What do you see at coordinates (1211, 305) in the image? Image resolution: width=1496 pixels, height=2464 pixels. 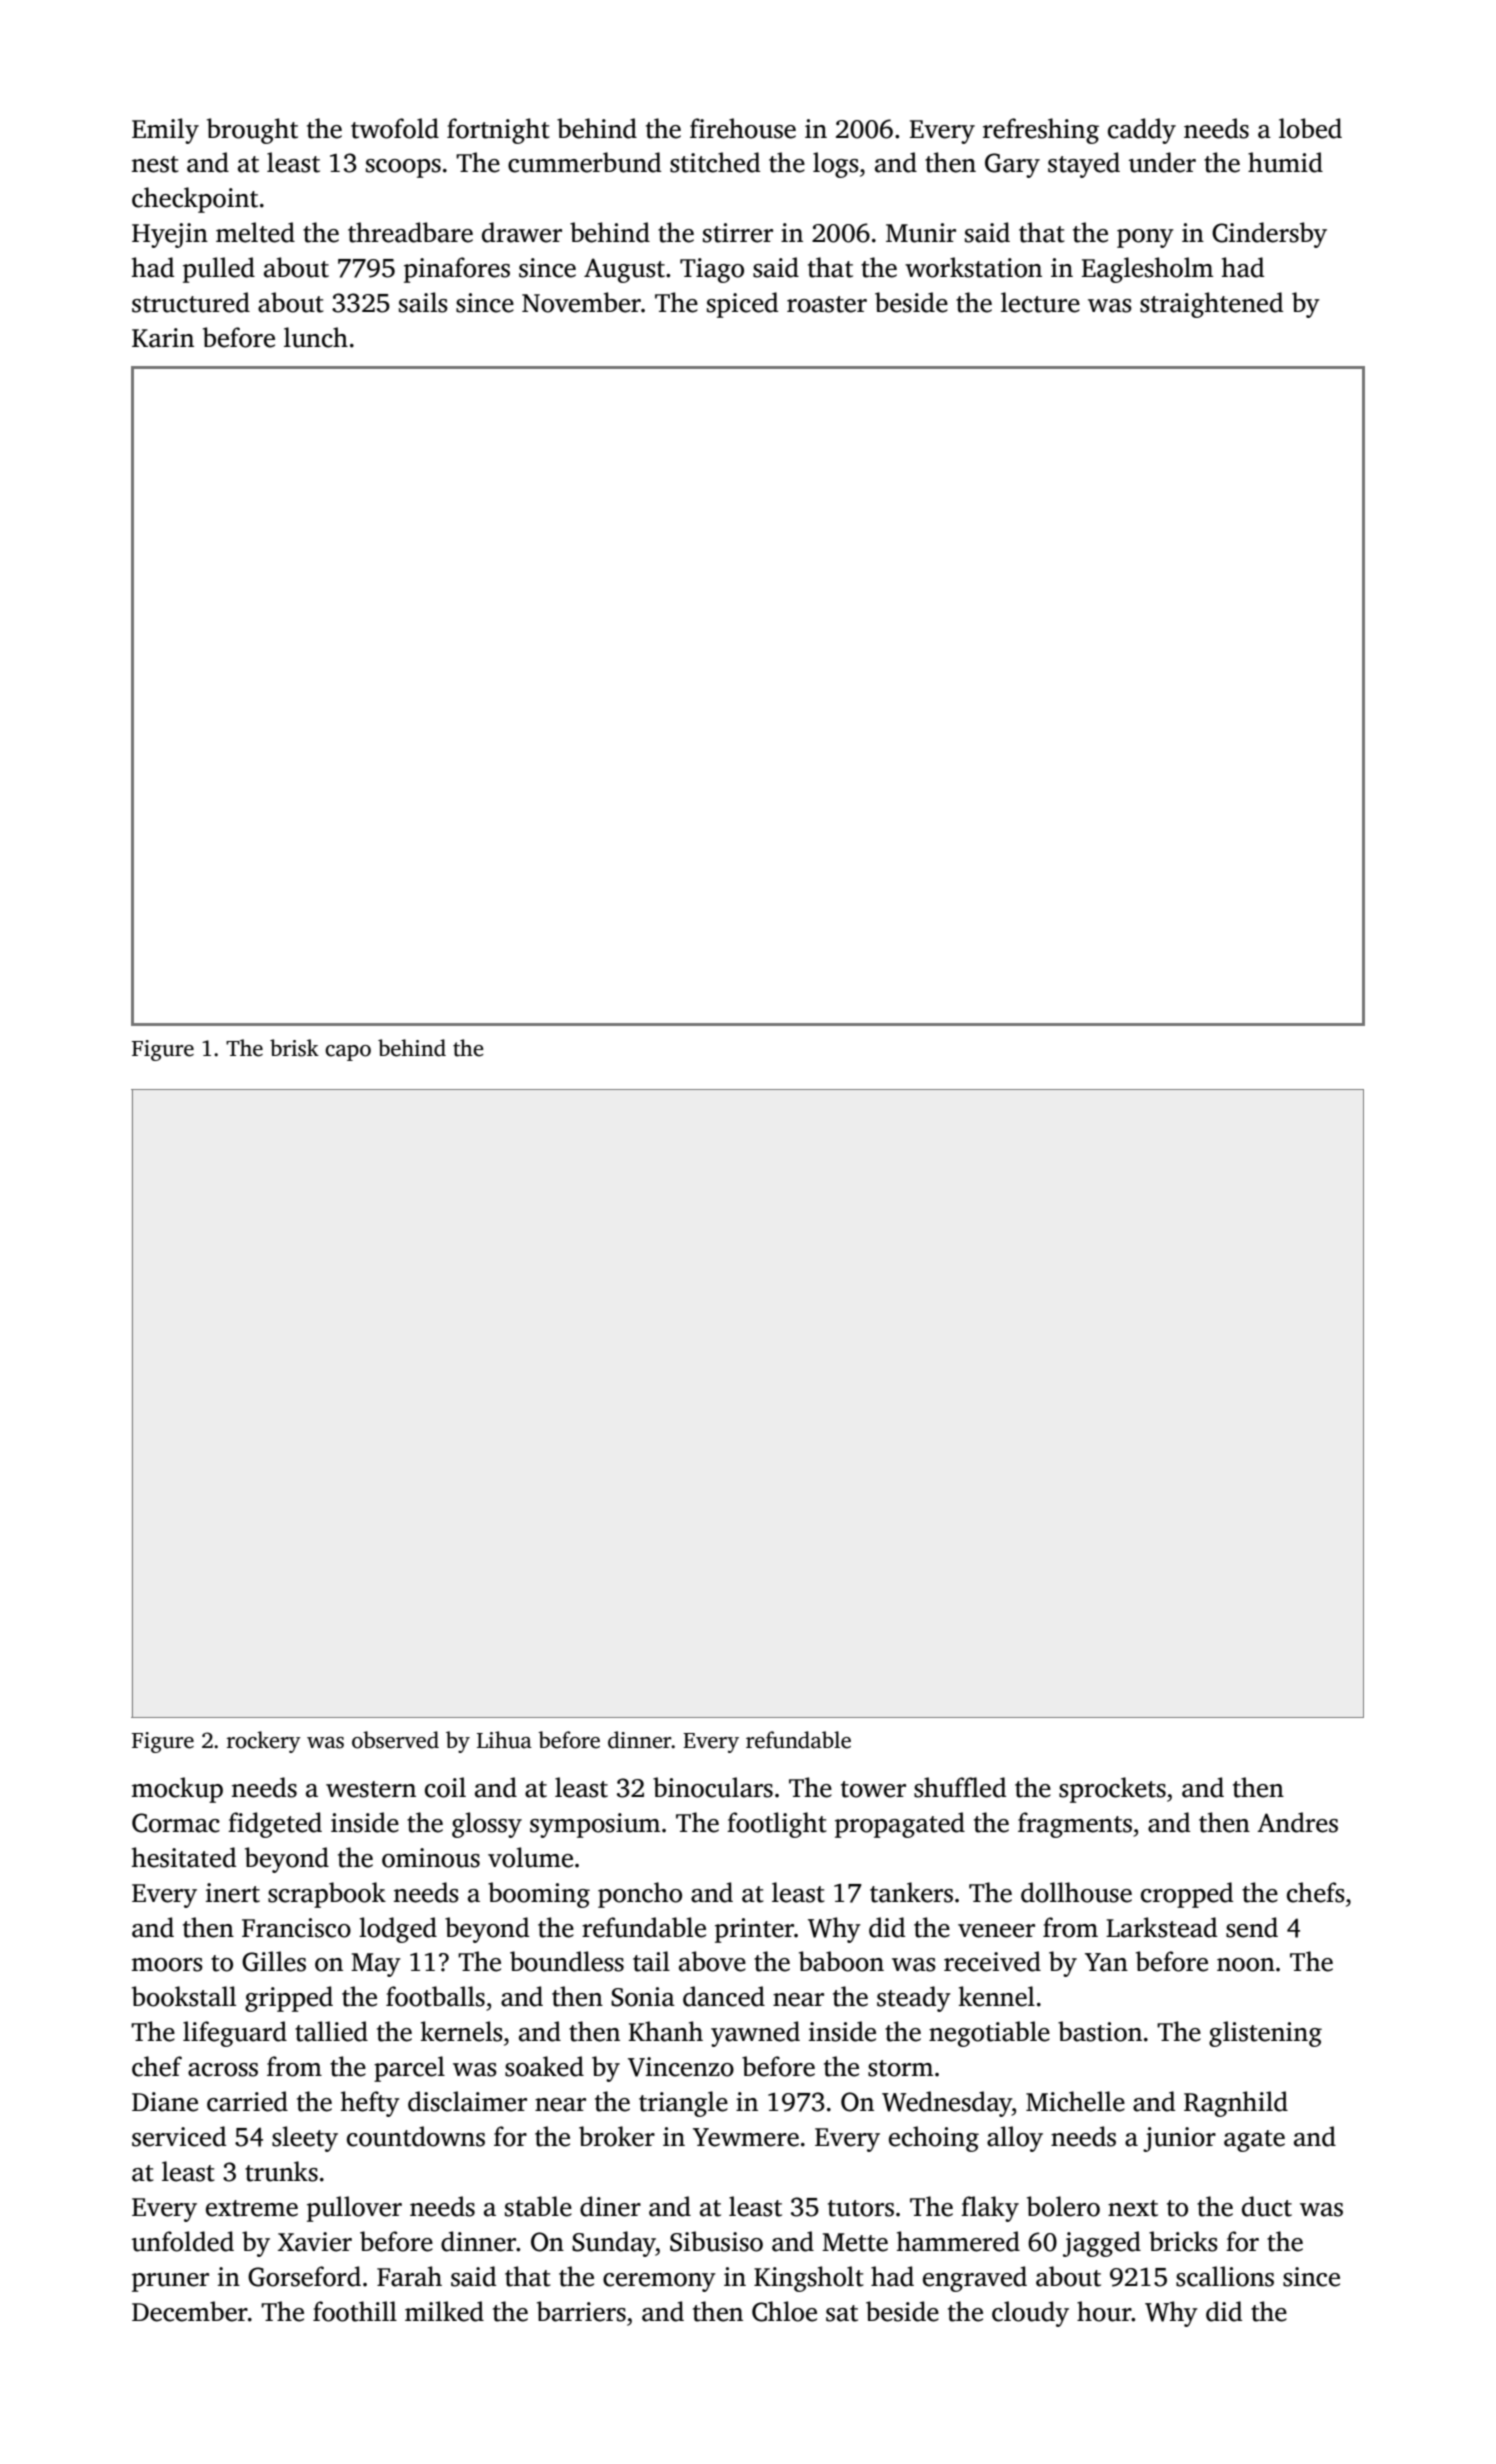 I see `straightened` at bounding box center [1211, 305].
